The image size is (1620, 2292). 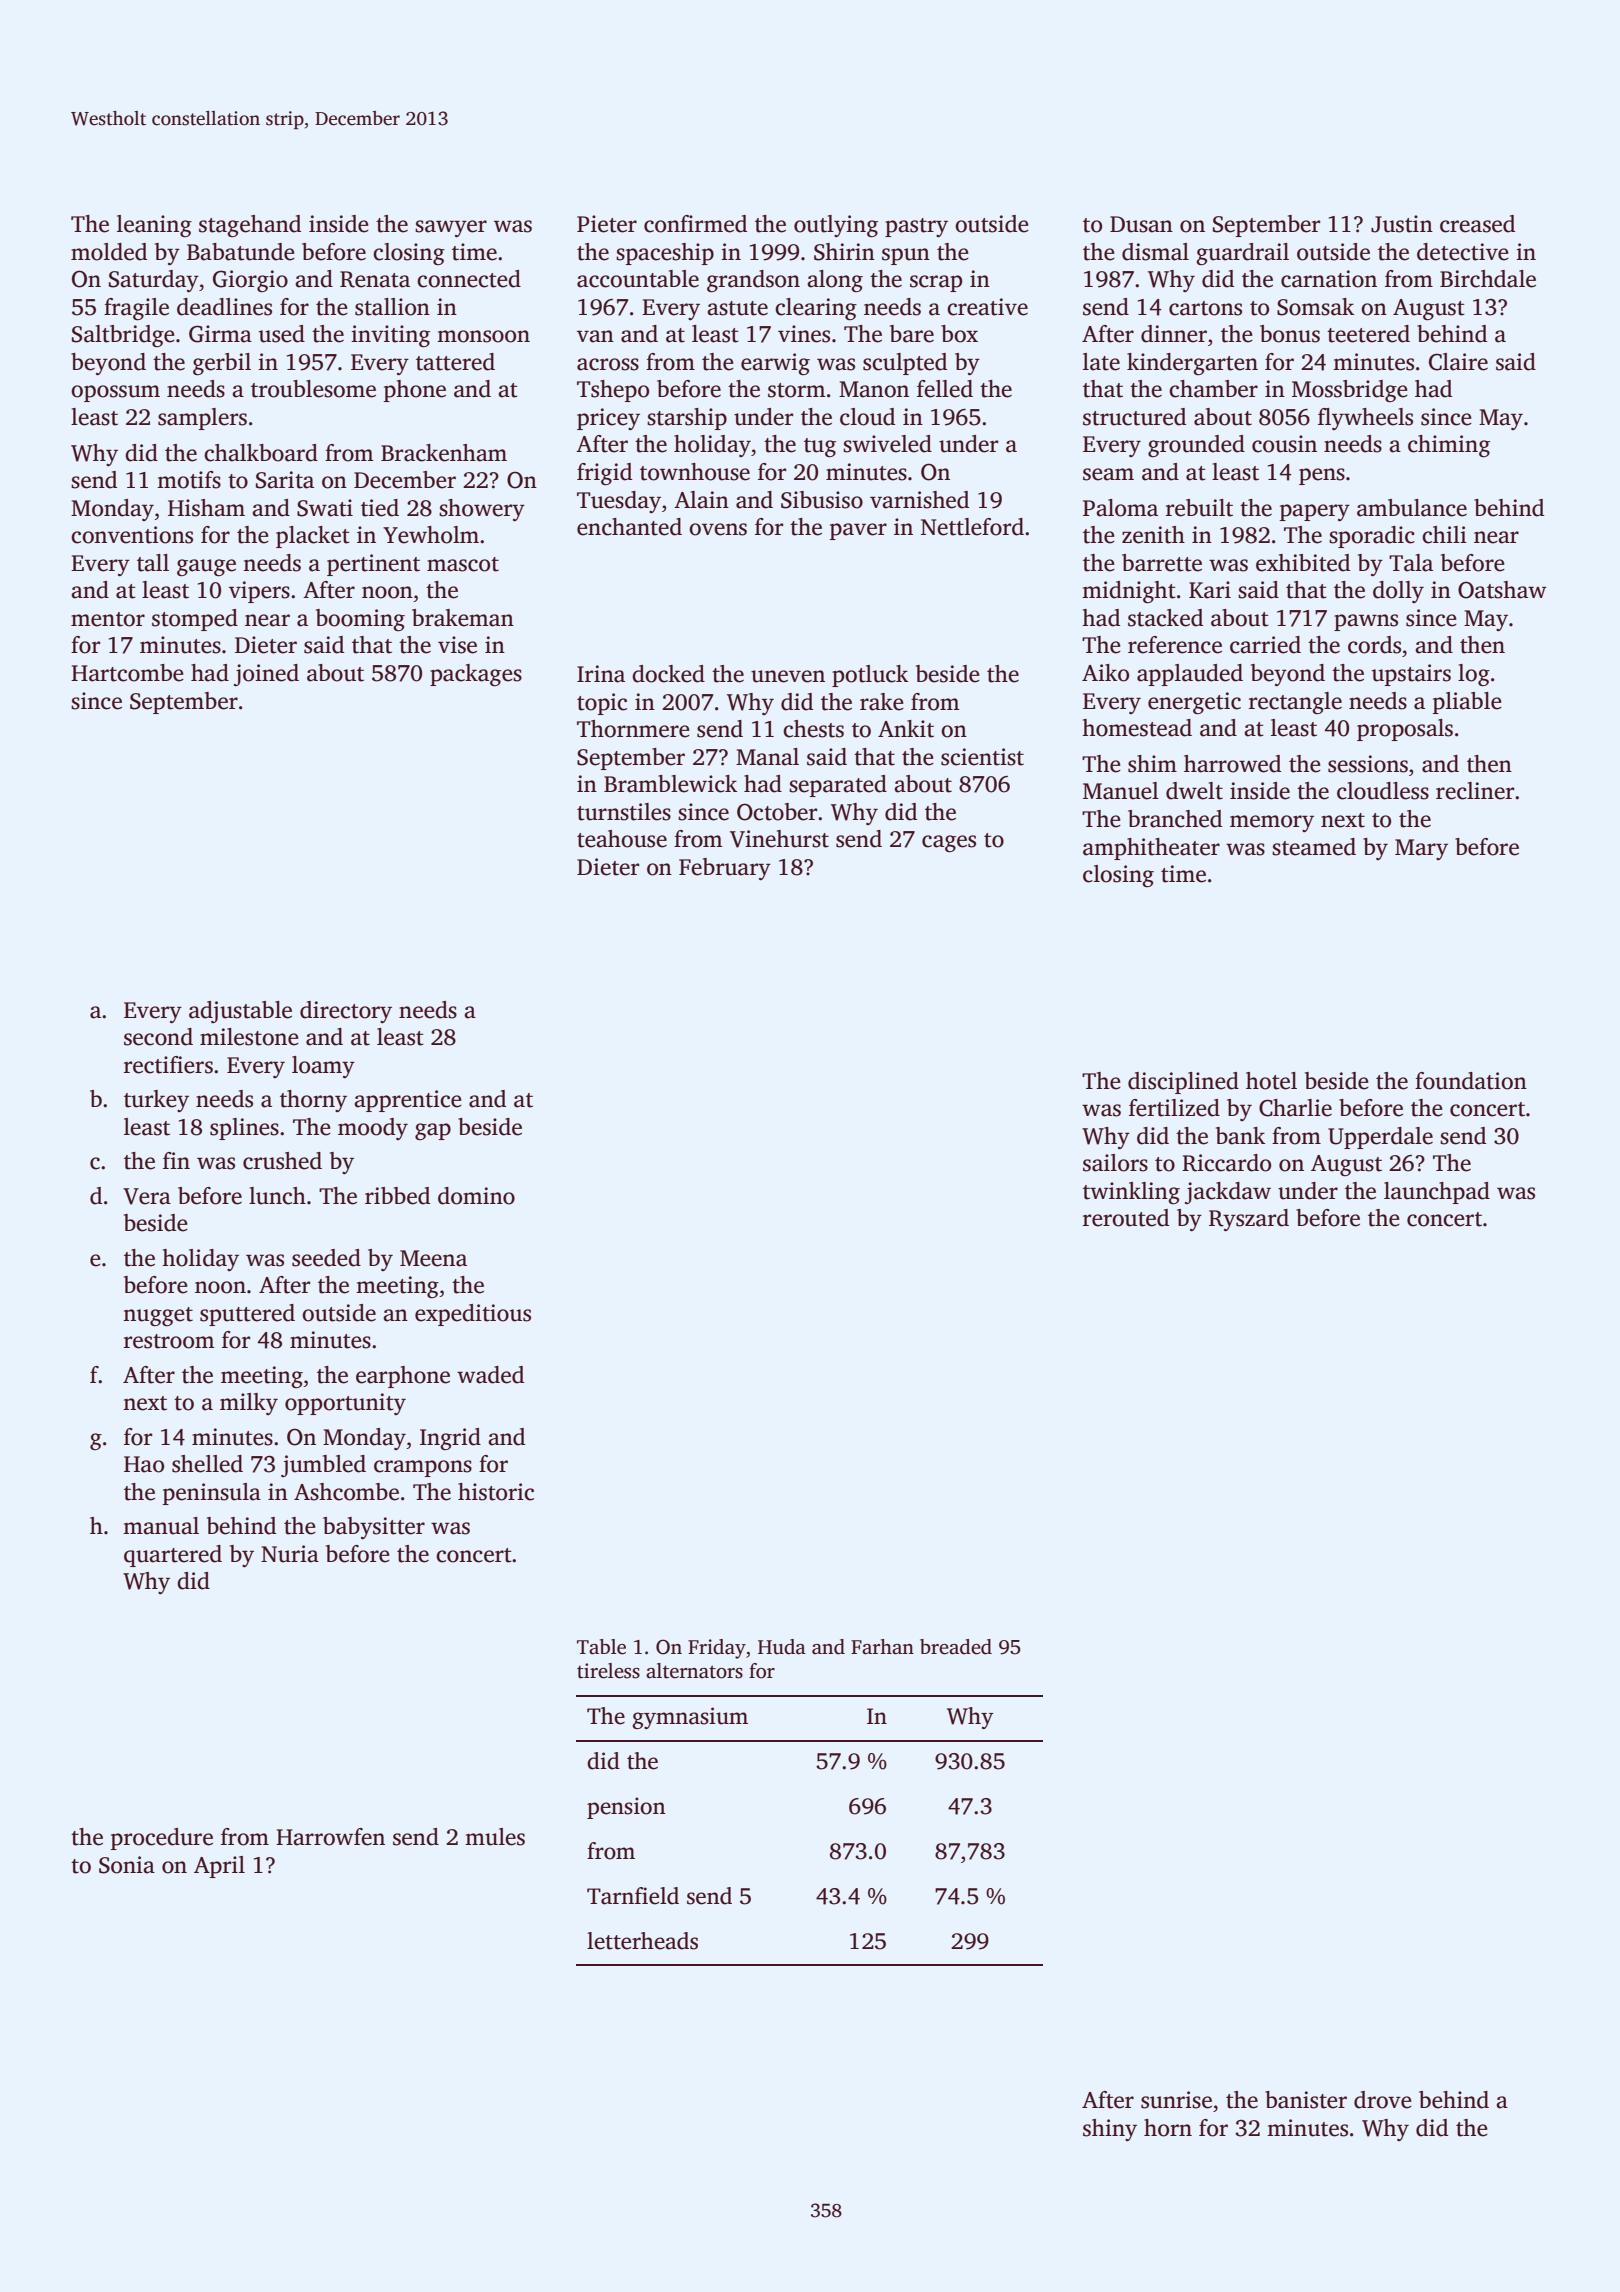 What do you see at coordinates (956, 1647) in the screenshot?
I see `breaded` at bounding box center [956, 1647].
